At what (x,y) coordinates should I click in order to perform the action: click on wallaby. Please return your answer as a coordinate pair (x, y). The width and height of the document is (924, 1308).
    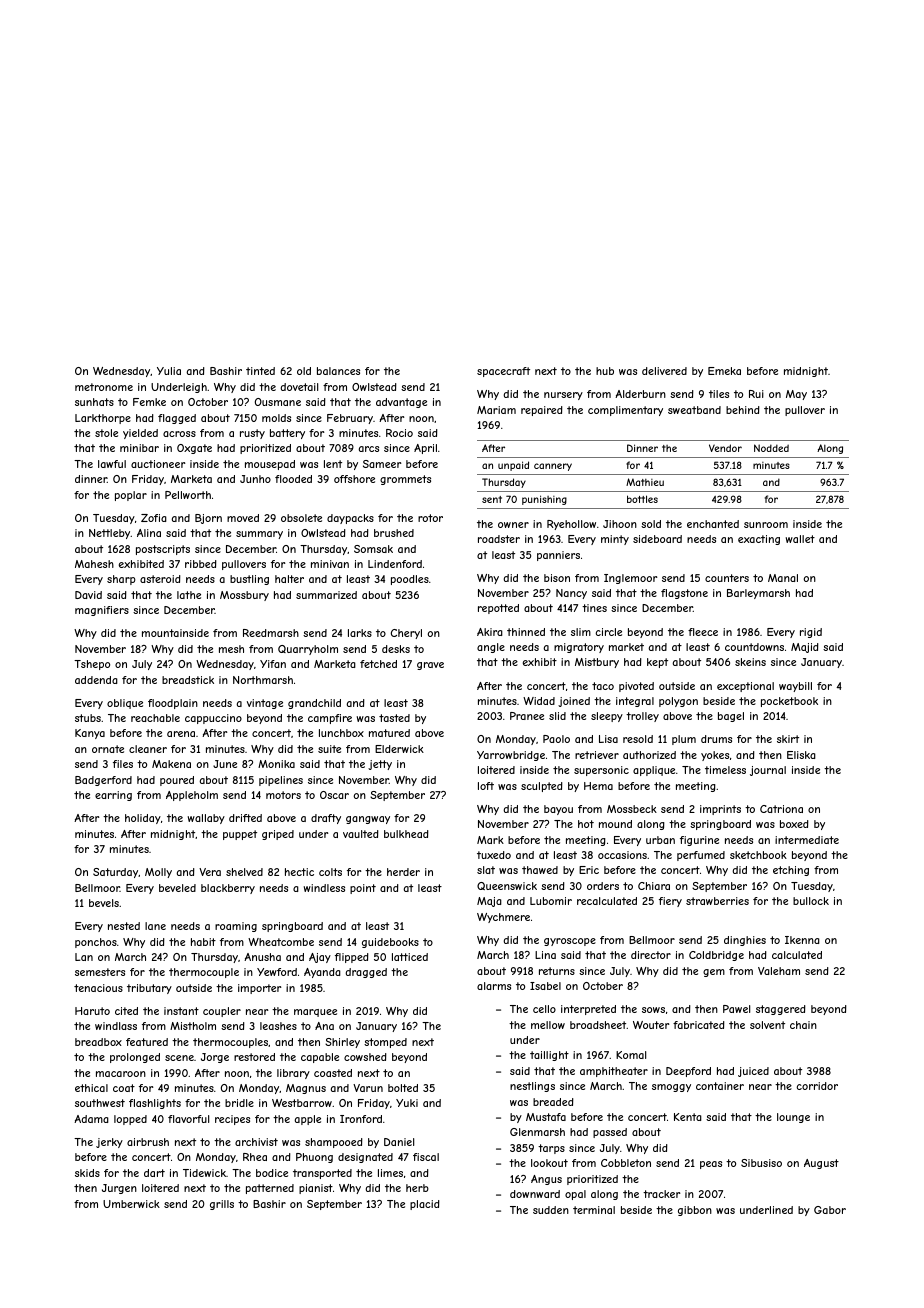
    Looking at the image, I should click on (206, 819).
